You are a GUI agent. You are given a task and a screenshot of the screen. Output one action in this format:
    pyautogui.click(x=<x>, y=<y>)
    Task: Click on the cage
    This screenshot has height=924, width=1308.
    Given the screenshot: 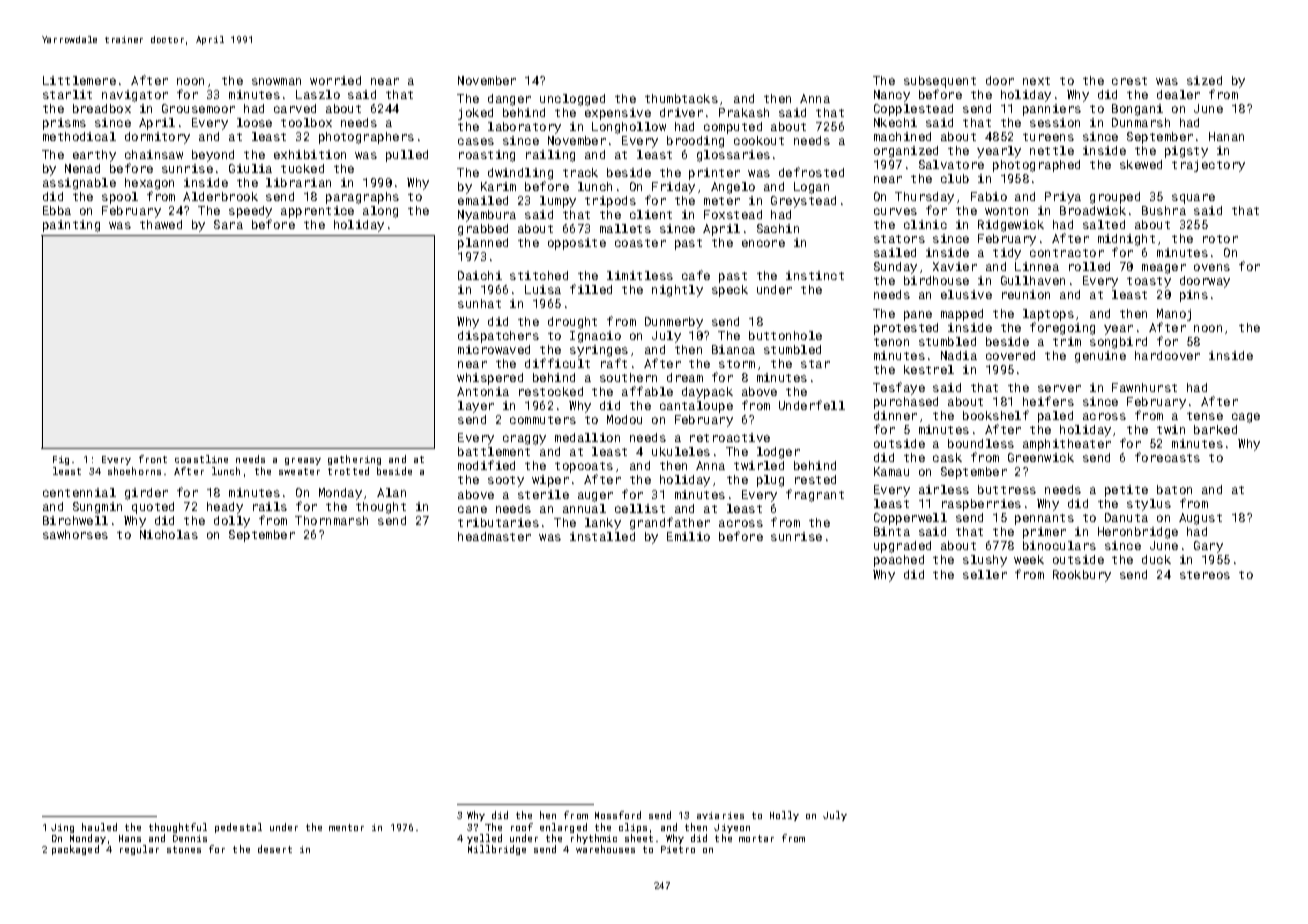 What is the action you would take?
    pyautogui.click(x=1246, y=418)
